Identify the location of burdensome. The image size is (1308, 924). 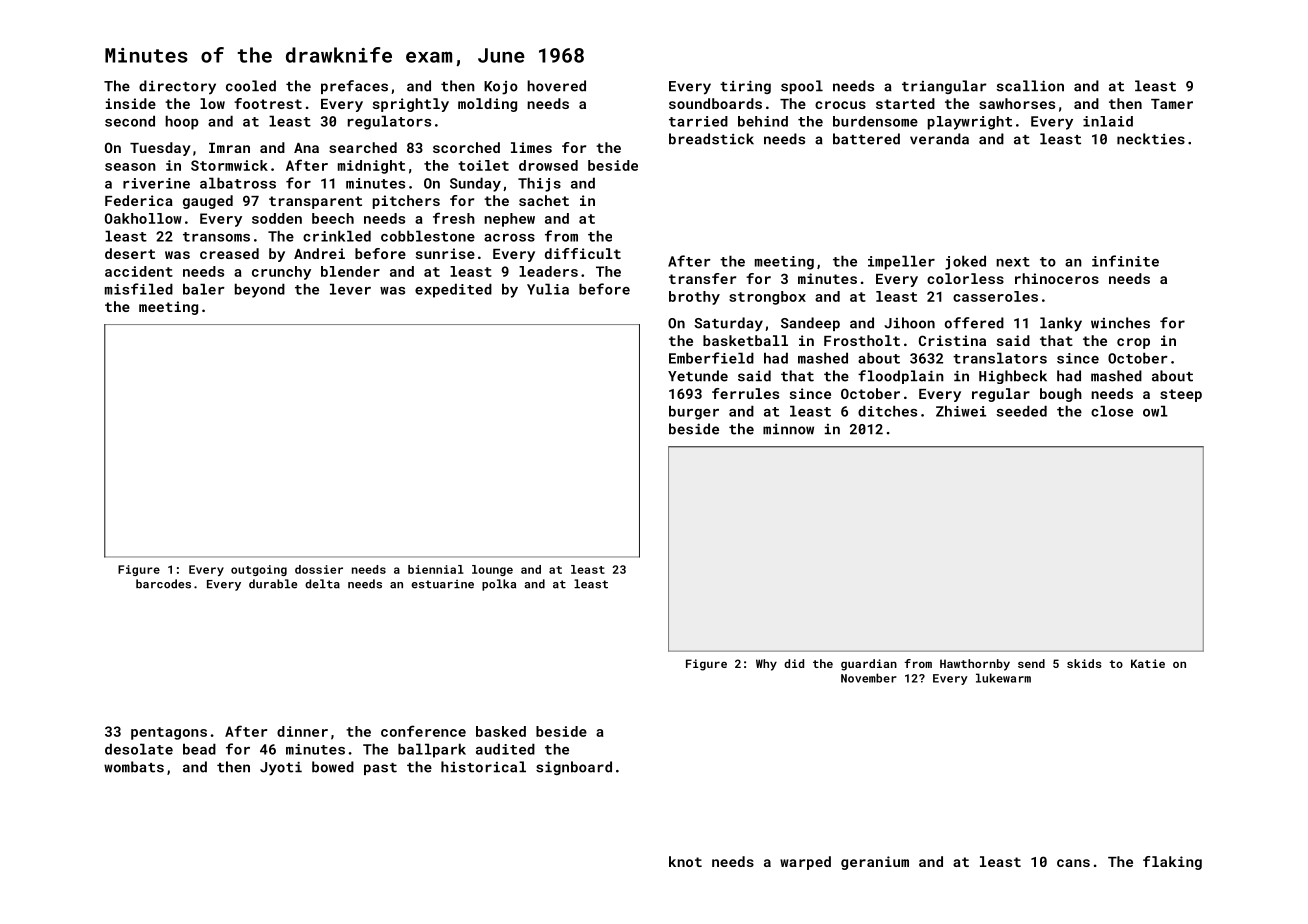
(875, 121).
